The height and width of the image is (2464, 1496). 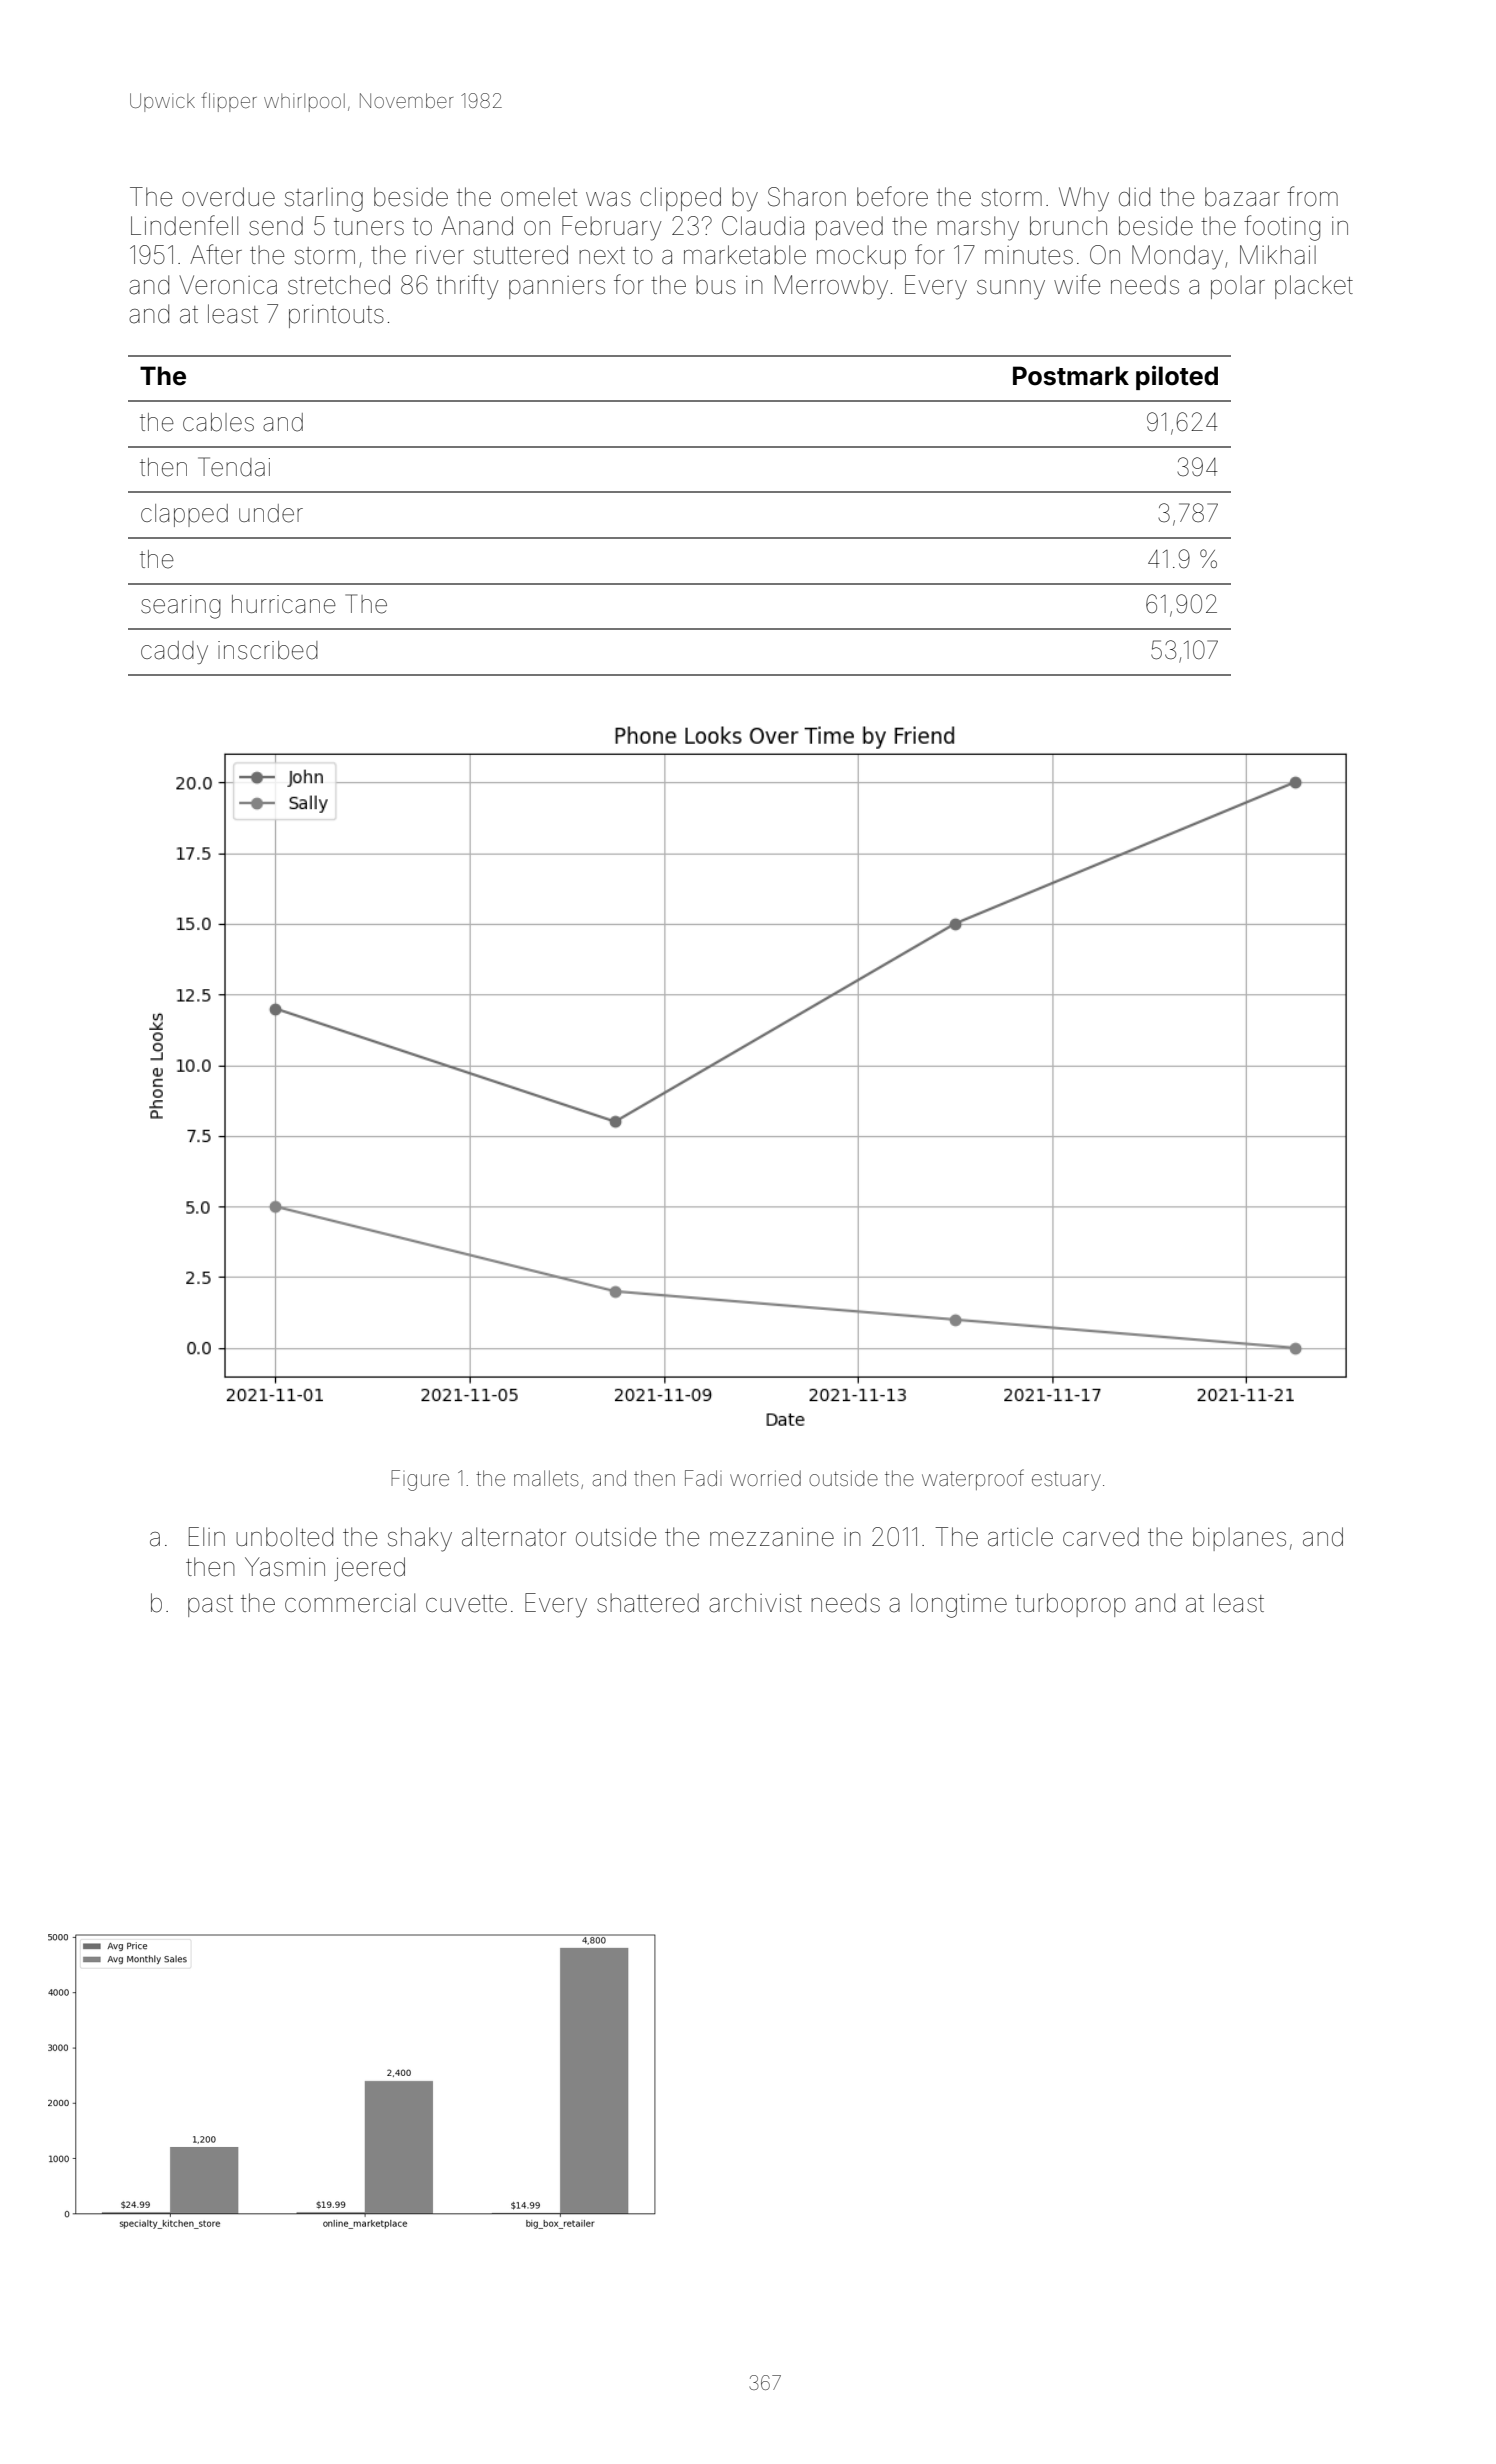 I want to click on panniers, so click(x=557, y=287).
